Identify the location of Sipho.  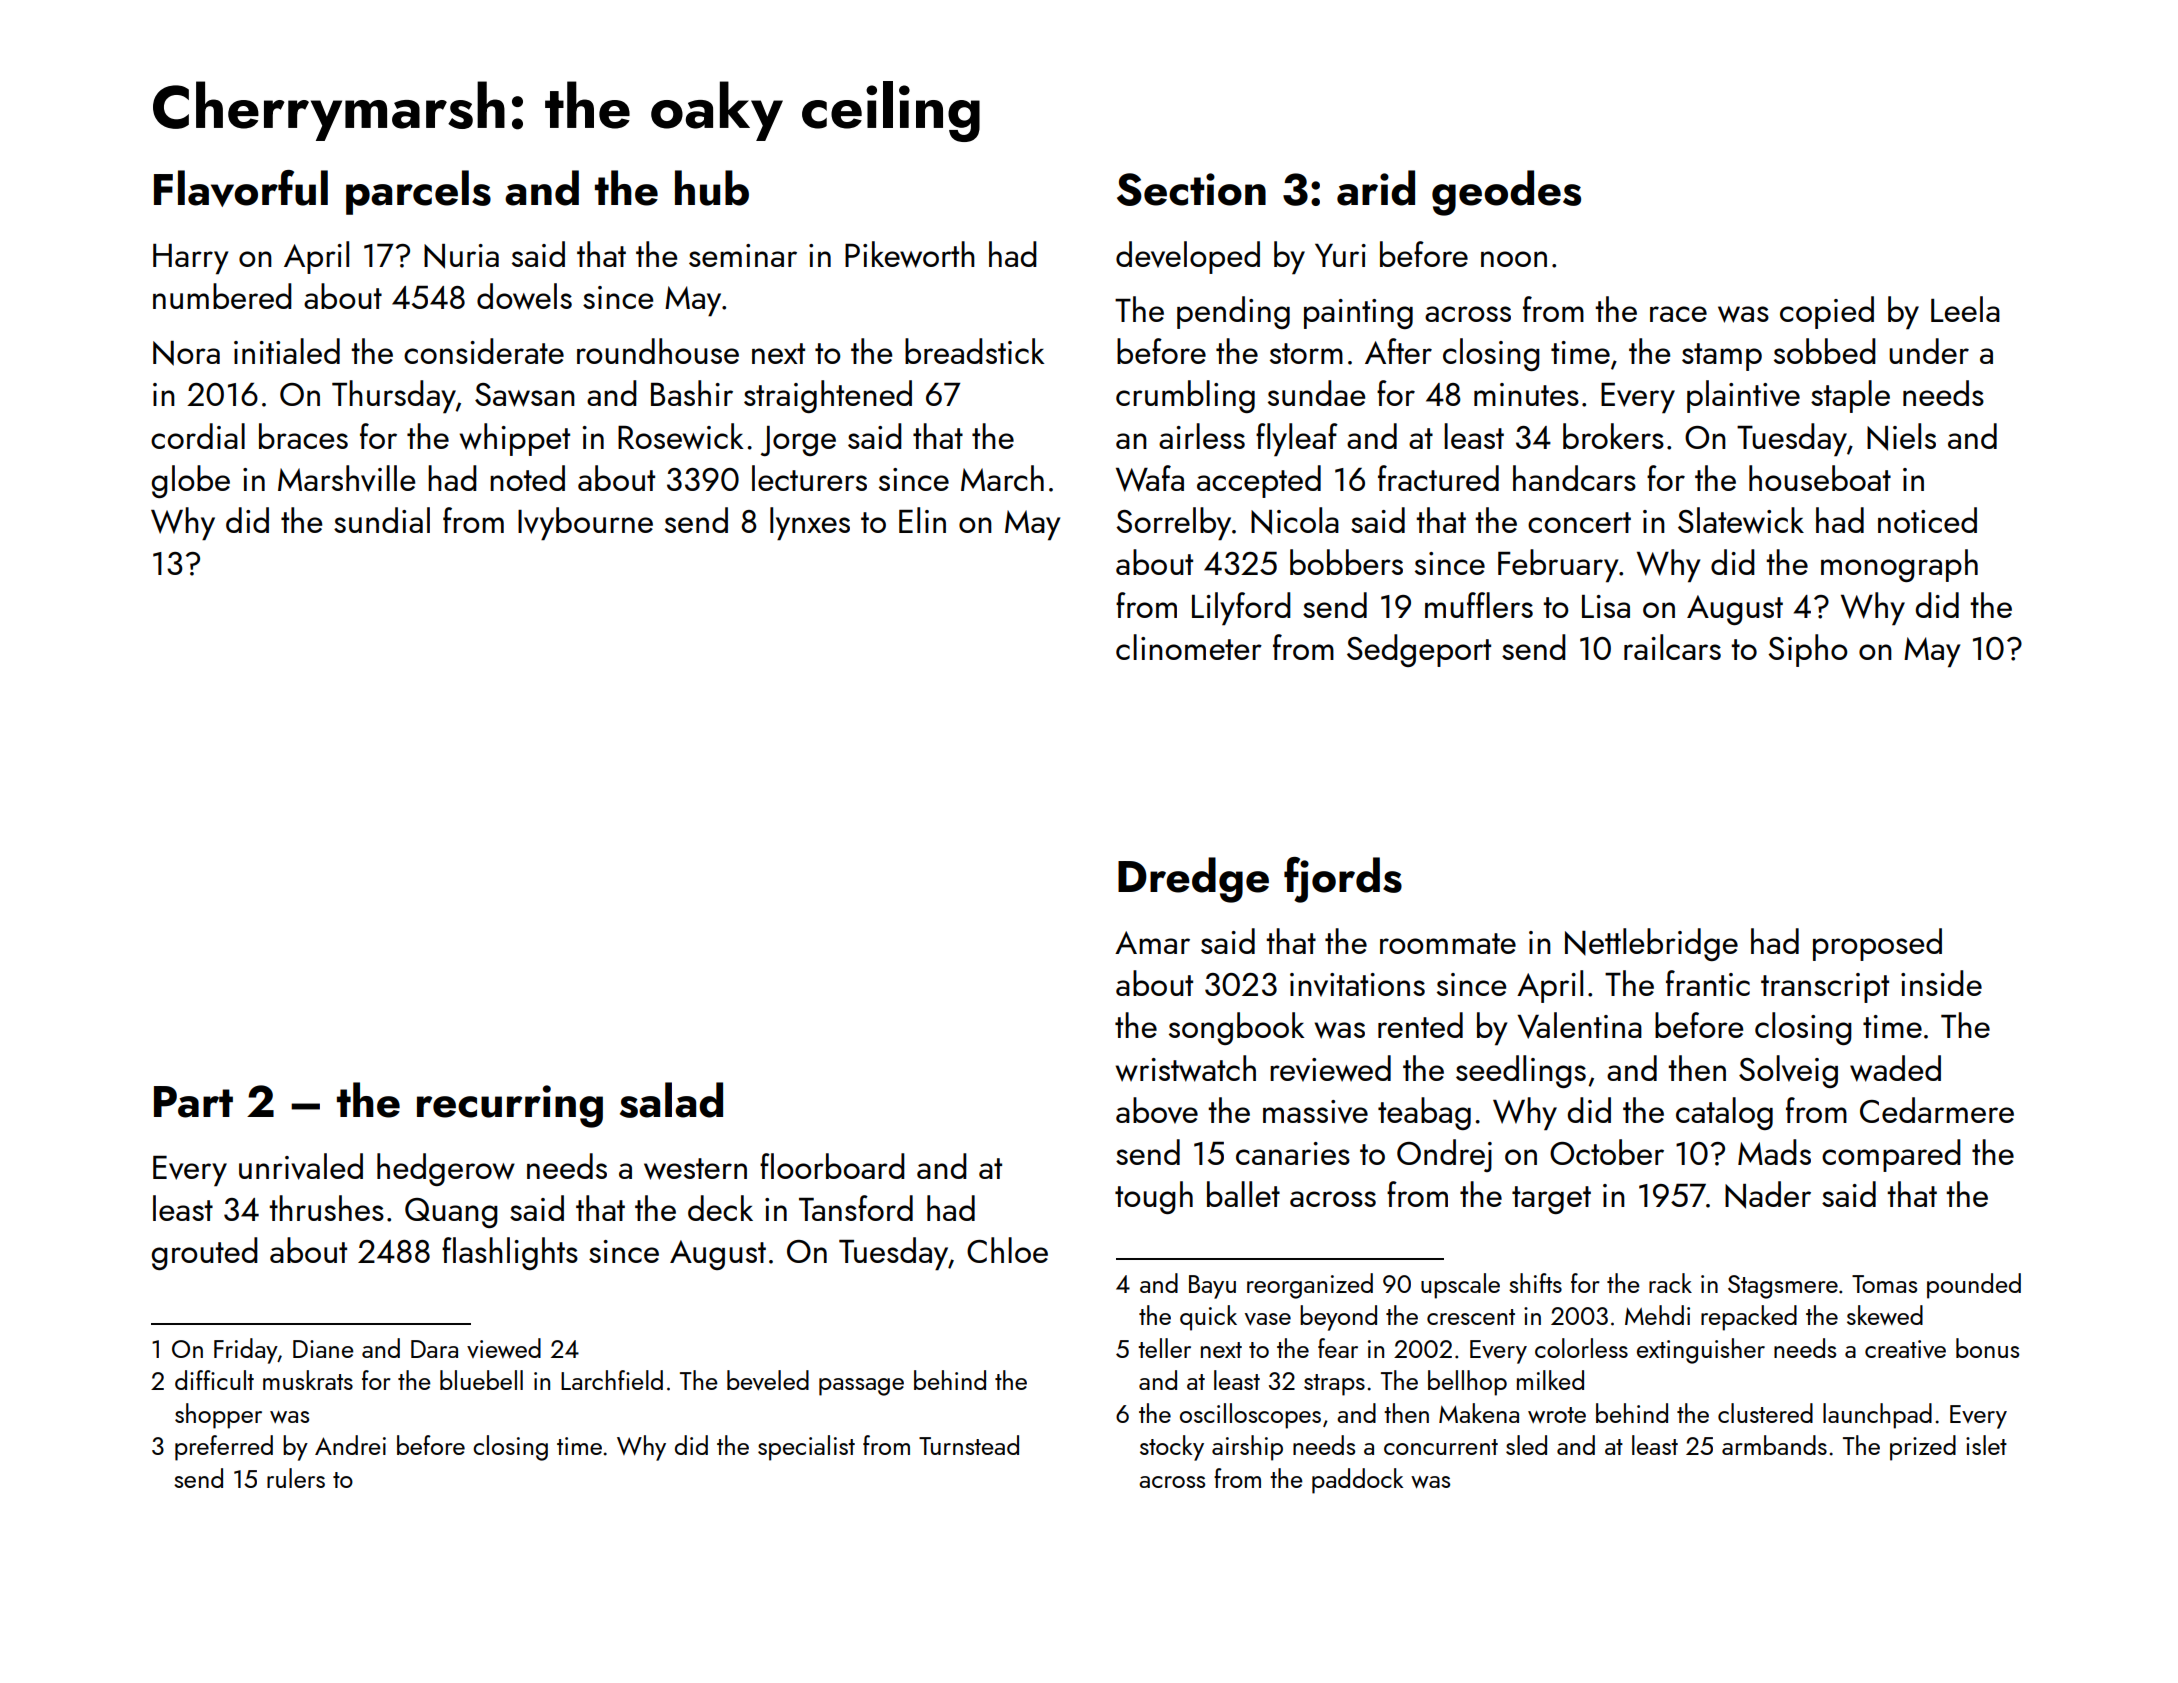
(1808, 650).
